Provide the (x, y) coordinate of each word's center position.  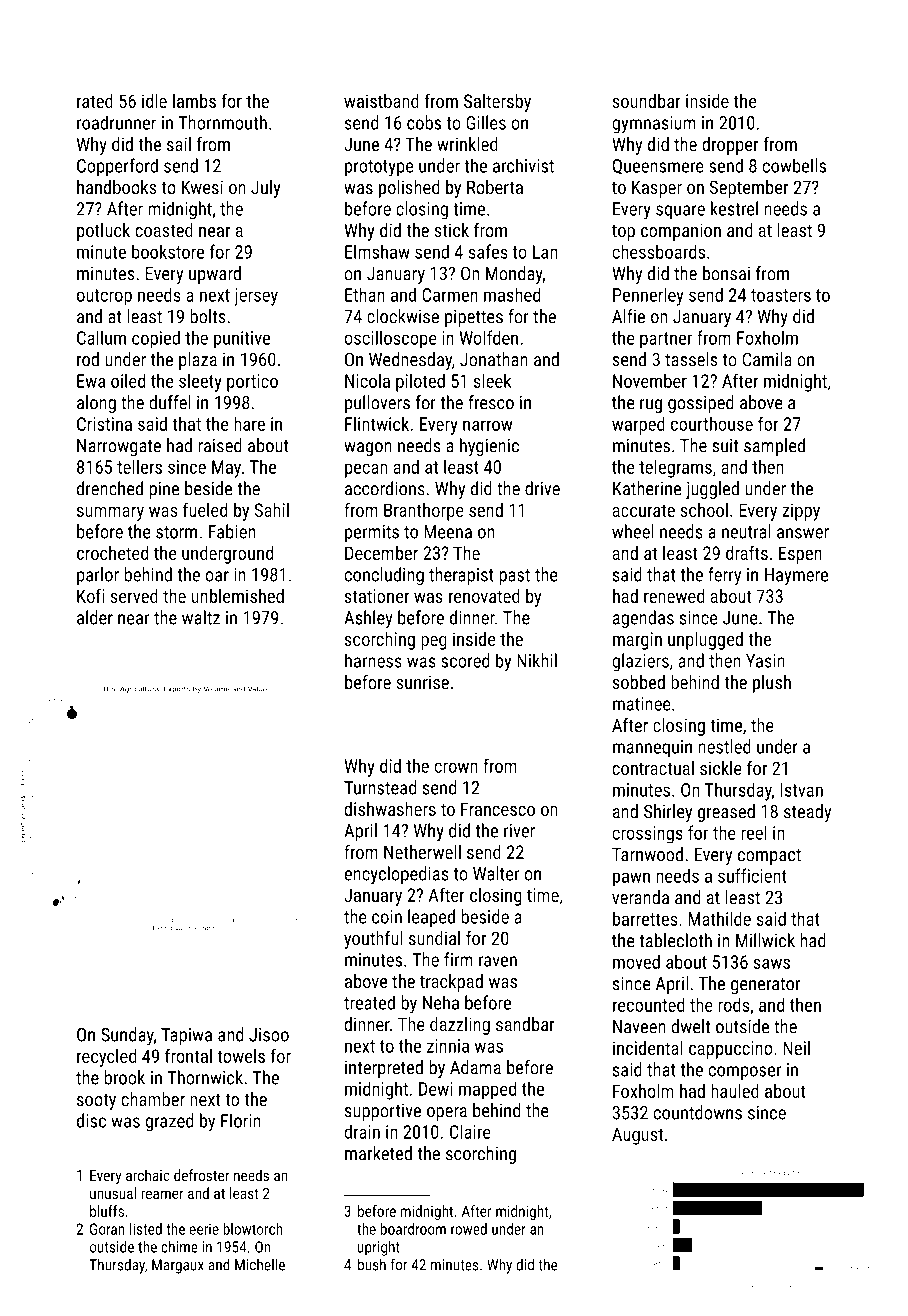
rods (733, 1004)
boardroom (413, 1229)
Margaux (178, 1266)
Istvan (802, 790)
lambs (194, 101)
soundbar (646, 101)
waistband (381, 101)
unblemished (238, 596)
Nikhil (537, 660)
